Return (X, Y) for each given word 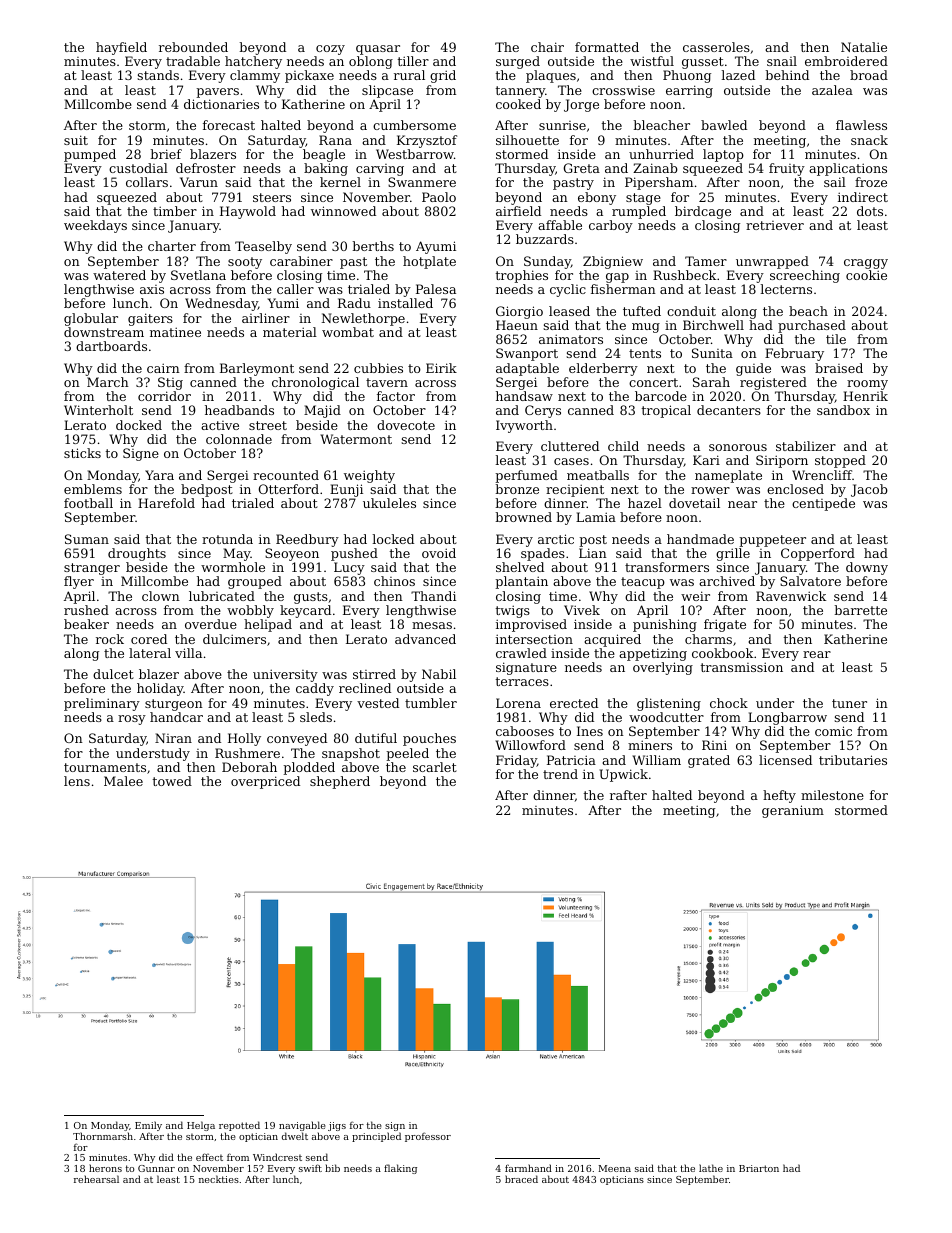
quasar (378, 50)
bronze (517, 489)
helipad (268, 625)
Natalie (864, 47)
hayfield (121, 48)
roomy (867, 385)
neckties (219, 1179)
